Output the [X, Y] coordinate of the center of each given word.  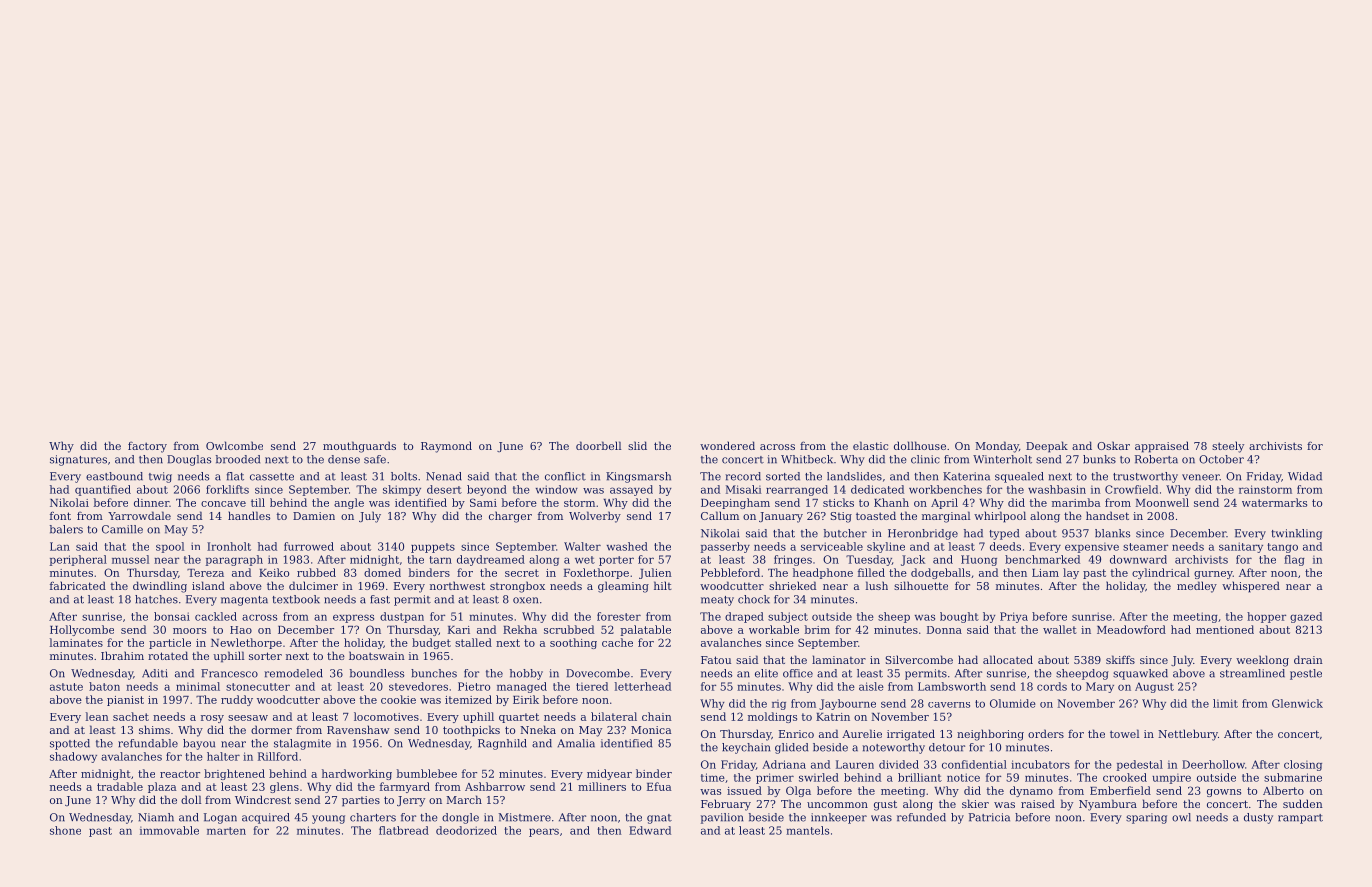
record [743, 476]
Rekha [520, 629]
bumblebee [427, 773]
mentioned [1225, 629]
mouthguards [359, 447]
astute [66, 687]
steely [1228, 447]
